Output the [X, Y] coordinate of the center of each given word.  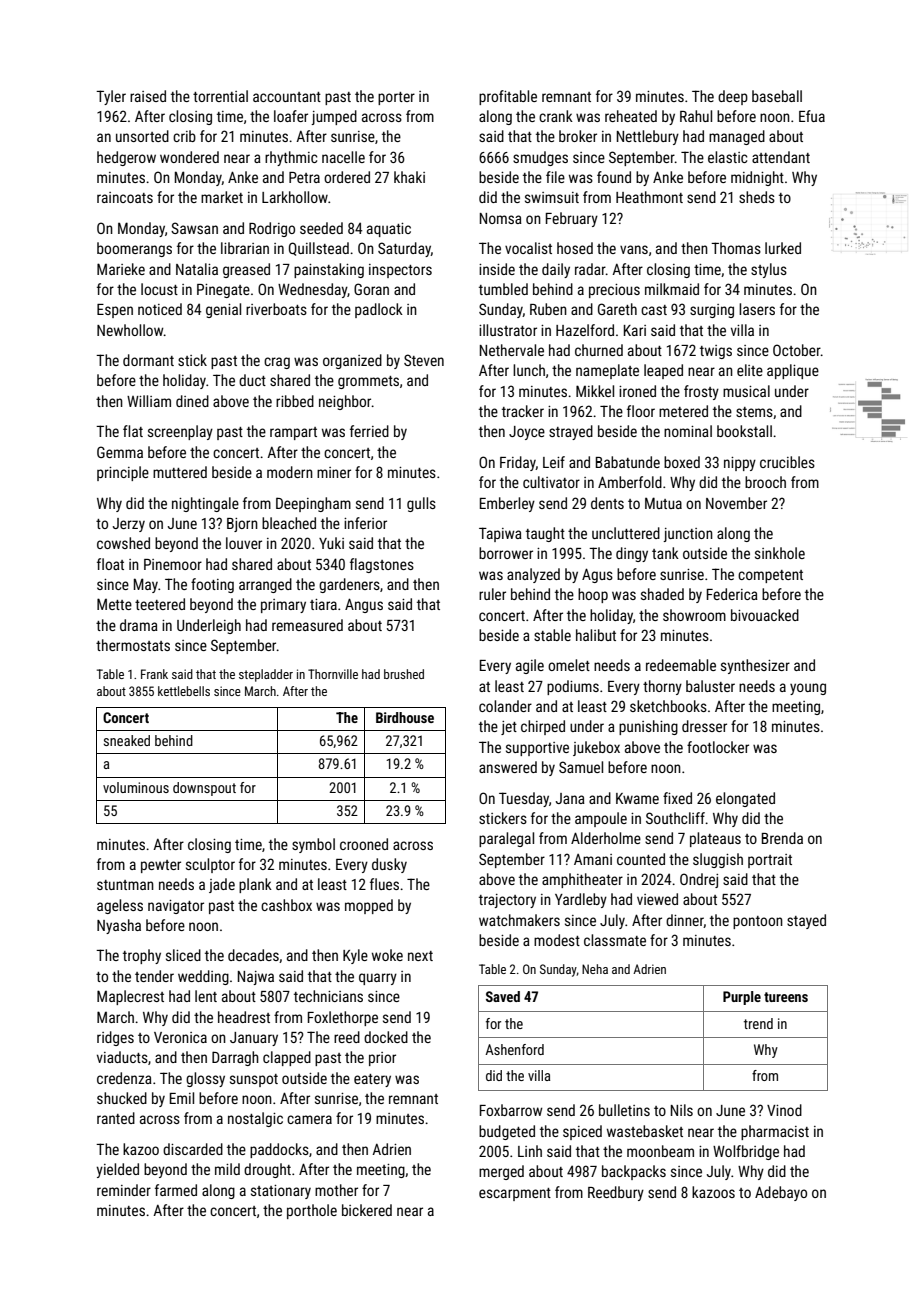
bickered [367, 1210]
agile [530, 666]
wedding [203, 977]
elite [750, 370]
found [614, 177]
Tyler [111, 97]
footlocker [718, 747]
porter [396, 98]
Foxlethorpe [343, 1018]
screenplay [180, 432]
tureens [786, 997]
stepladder [266, 675]
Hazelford [585, 330]
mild [227, 1169]
